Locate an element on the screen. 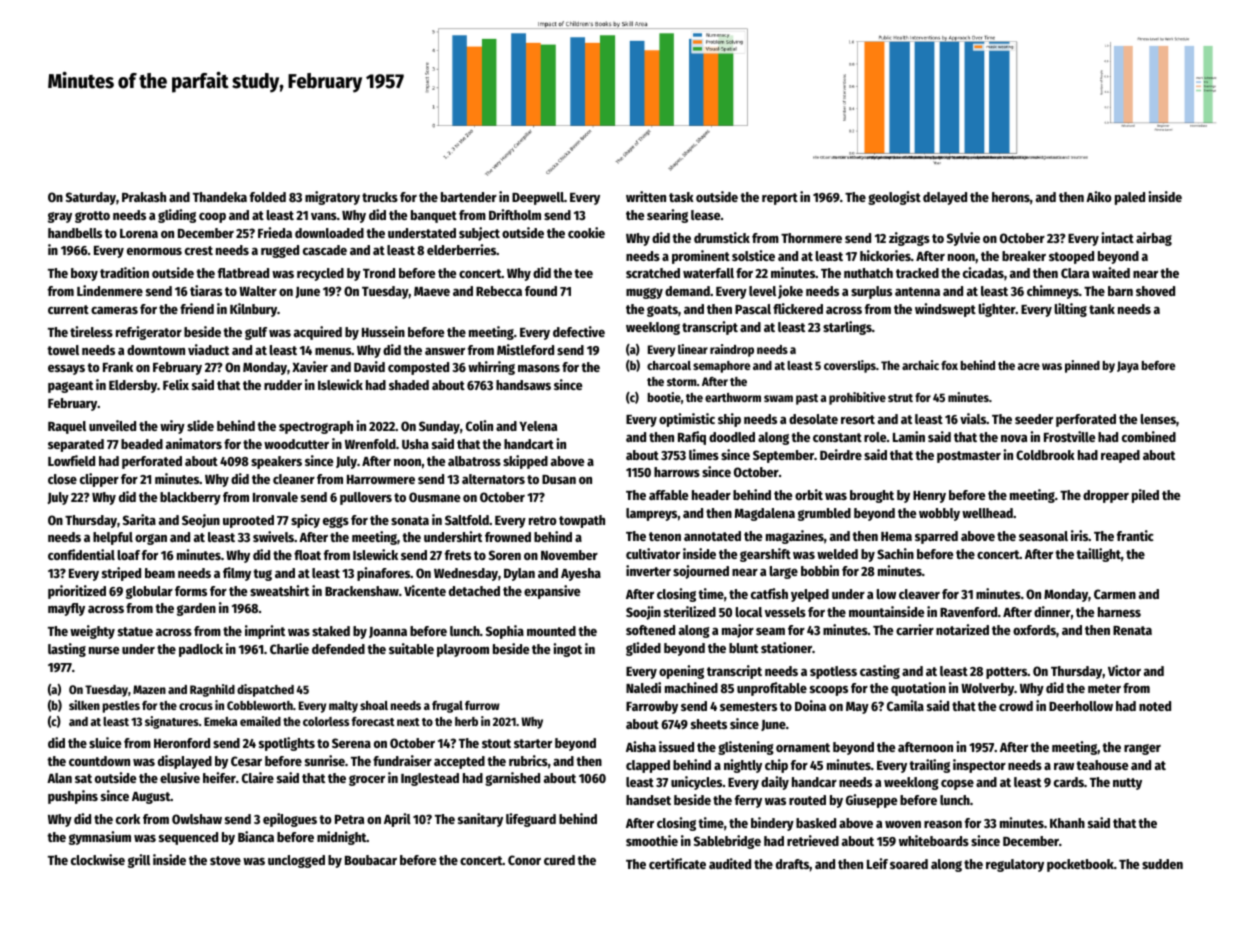  Conor is located at coordinates (524, 860).
